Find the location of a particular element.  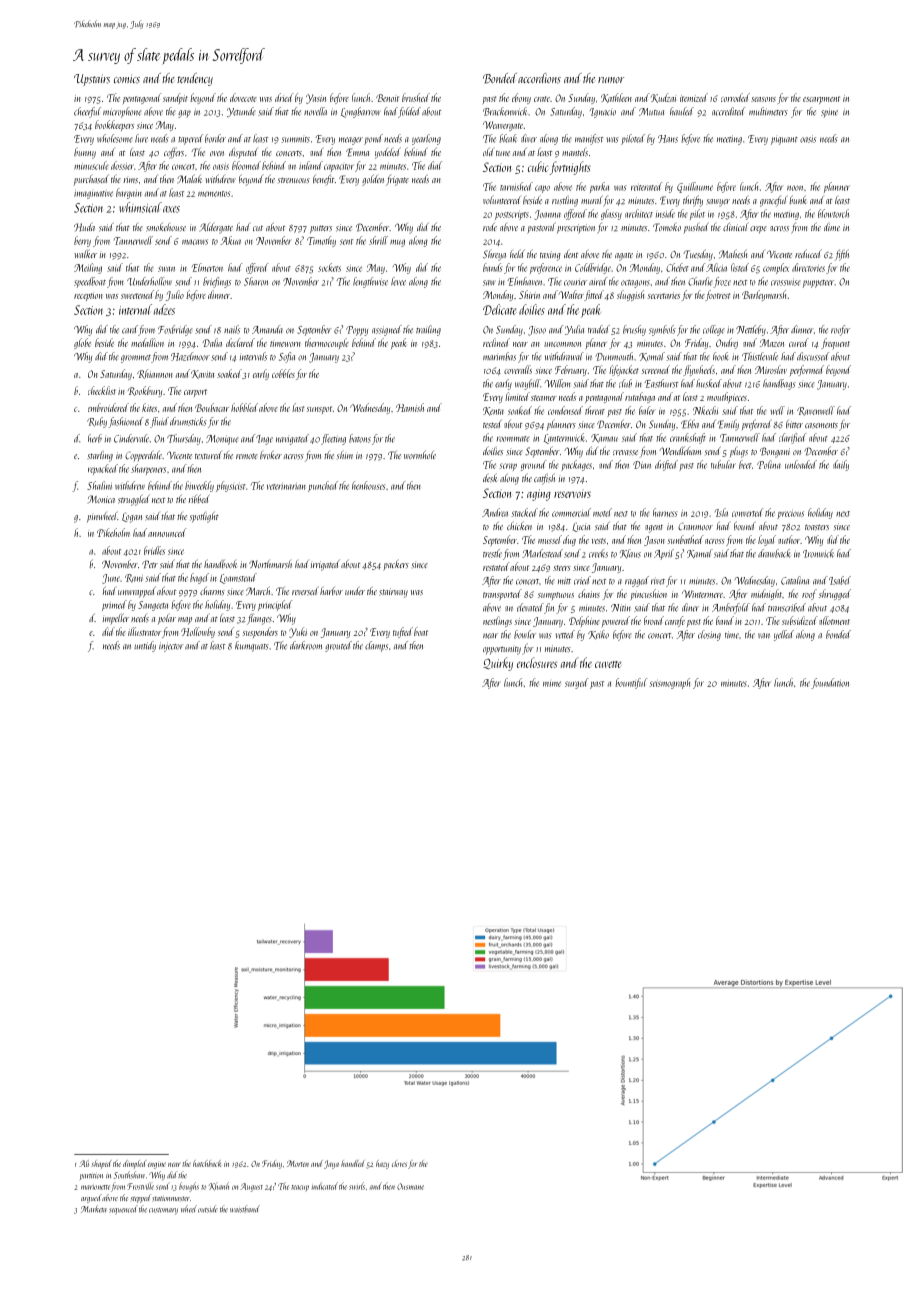

untidy is located at coordinates (145, 646).
